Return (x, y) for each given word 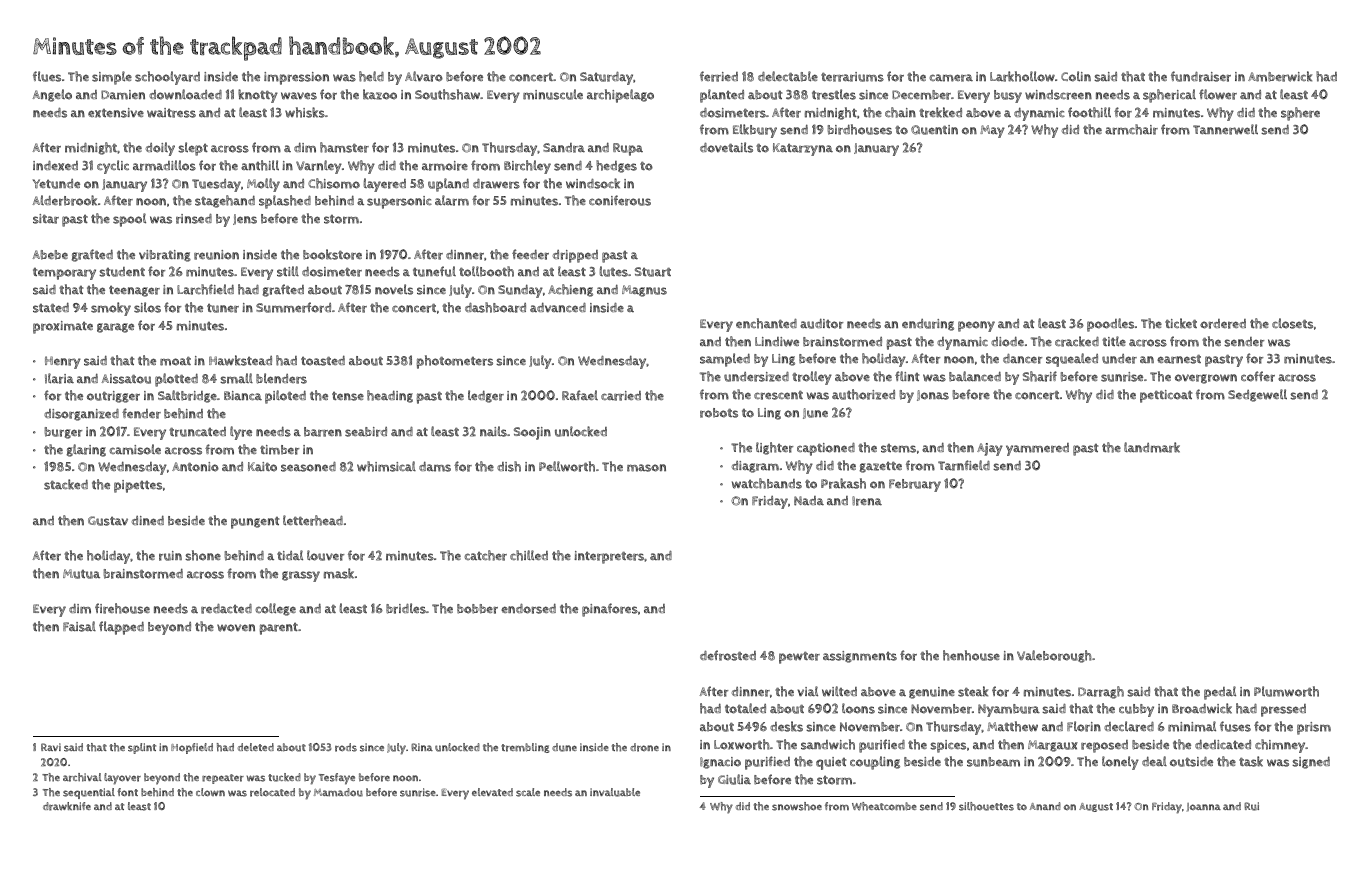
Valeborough (1054, 656)
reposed (1104, 746)
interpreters (609, 557)
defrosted (728, 655)
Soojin (532, 433)
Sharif (1040, 376)
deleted (256, 747)
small (236, 378)
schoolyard (167, 78)
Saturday (606, 78)
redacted (226, 609)
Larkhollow (1022, 76)
